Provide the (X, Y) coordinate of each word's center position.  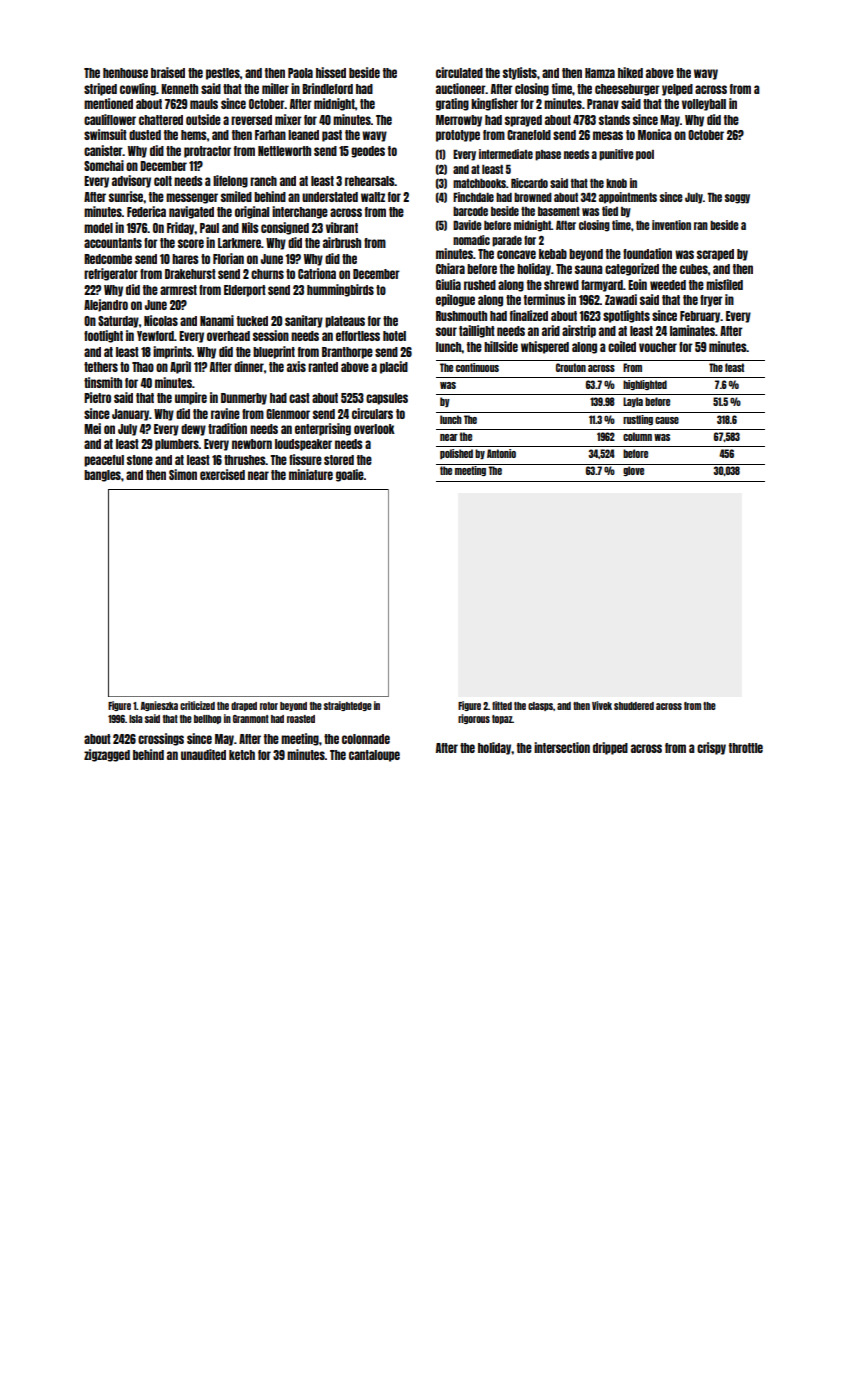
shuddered (634, 706)
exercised (222, 474)
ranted (323, 367)
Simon (183, 474)
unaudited (203, 754)
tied (610, 211)
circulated (459, 72)
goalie (350, 475)
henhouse (125, 73)
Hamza (600, 73)
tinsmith (103, 382)
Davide (467, 225)
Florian (228, 258)
